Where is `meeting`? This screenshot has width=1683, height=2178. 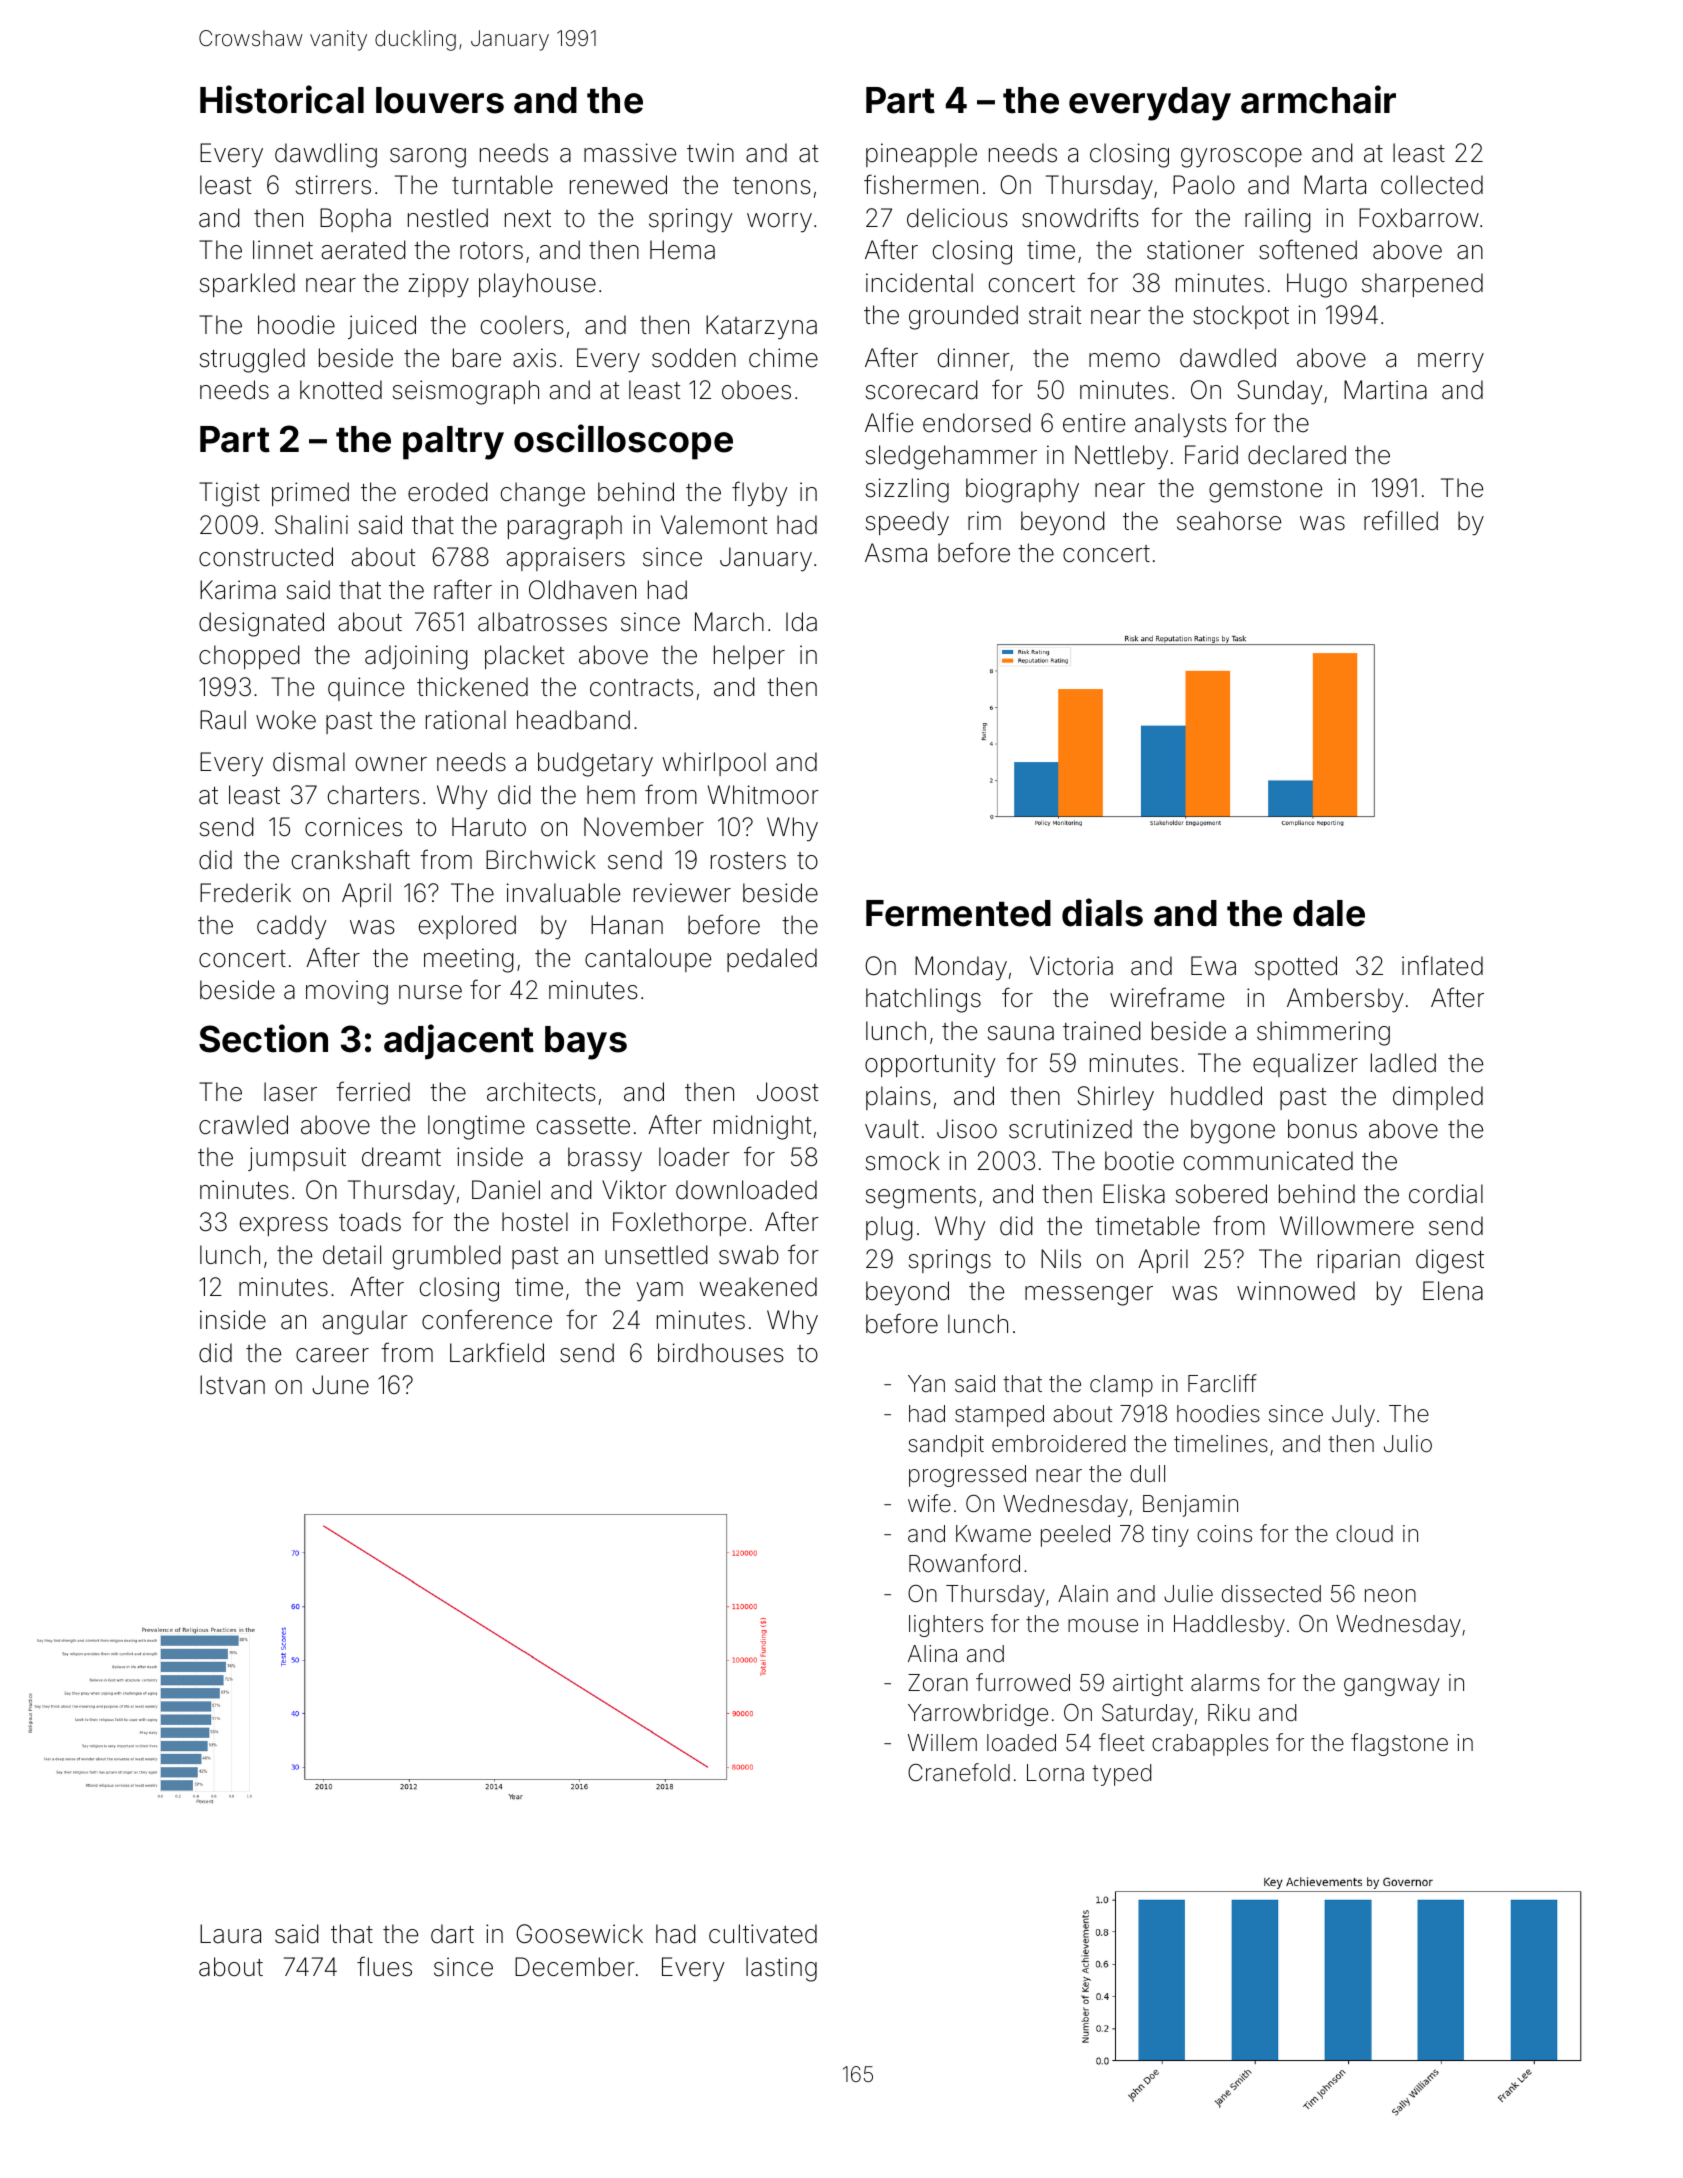
meeting is located at coordinates (469, 960).
